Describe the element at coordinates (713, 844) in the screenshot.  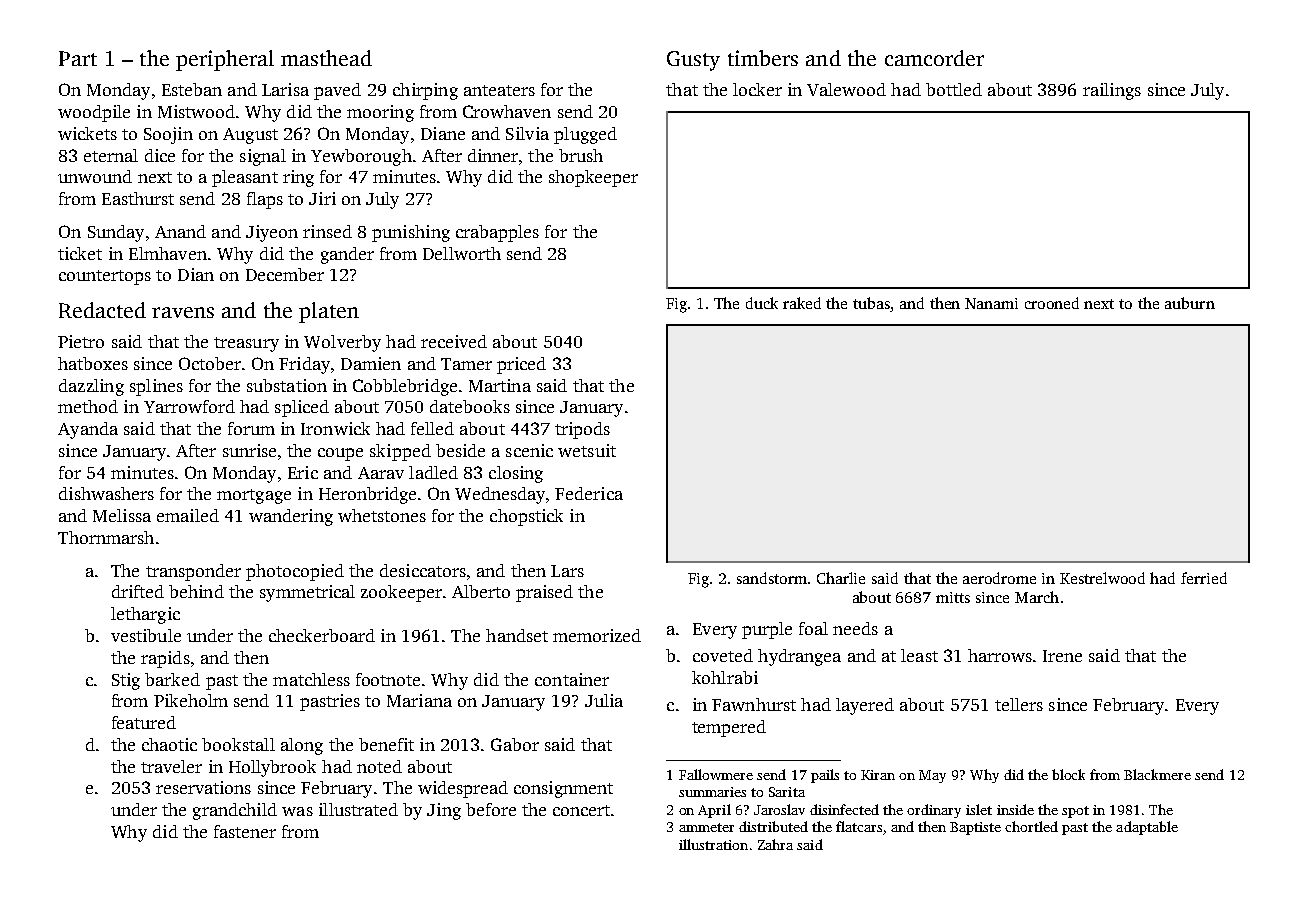
I see `illustration` at that location.
